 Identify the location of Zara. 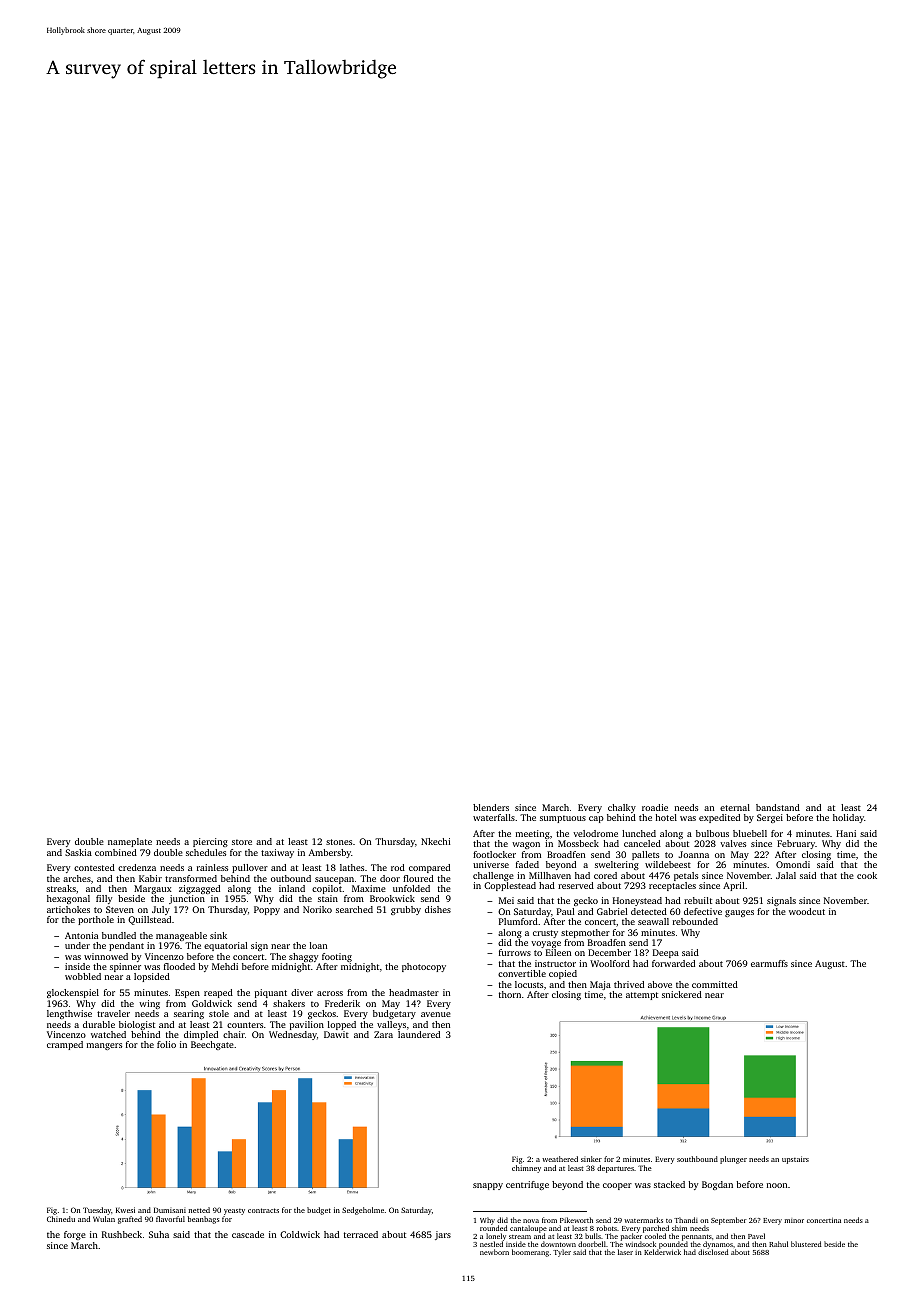
(383, 1034).
